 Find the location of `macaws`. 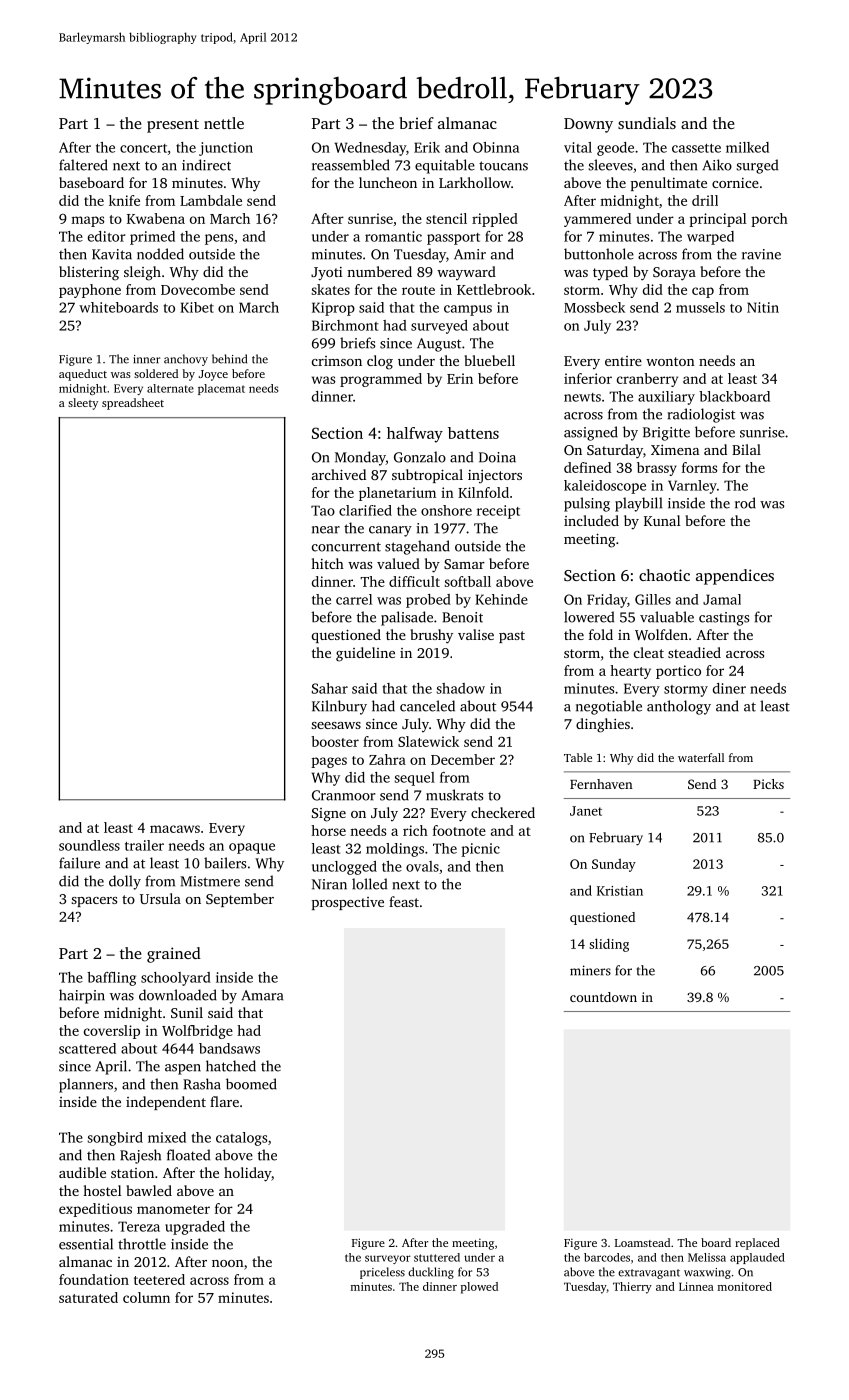

macaws is located at coordinates (175, 829).
